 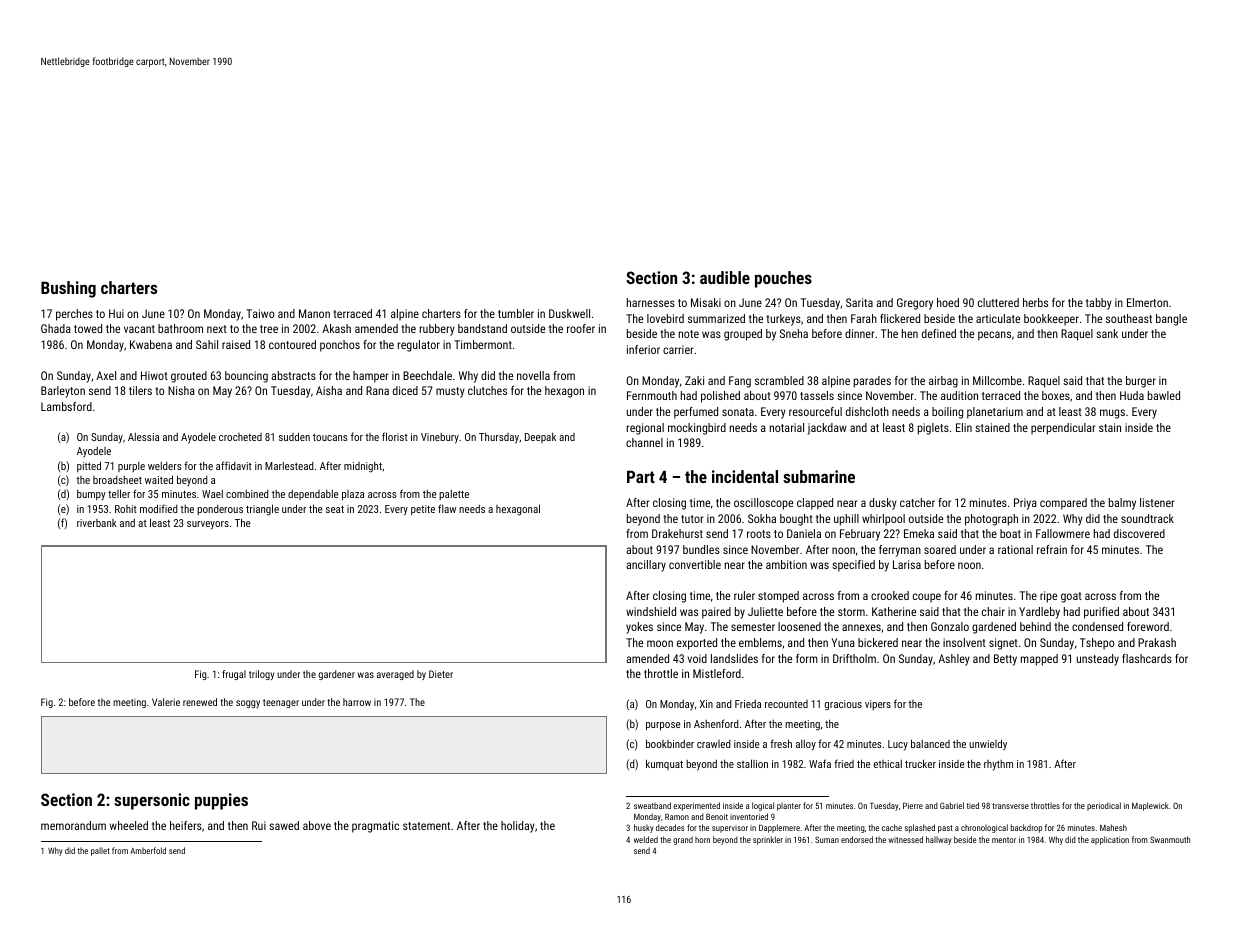 I want to click on bickered, so click(x=878, y=642).
